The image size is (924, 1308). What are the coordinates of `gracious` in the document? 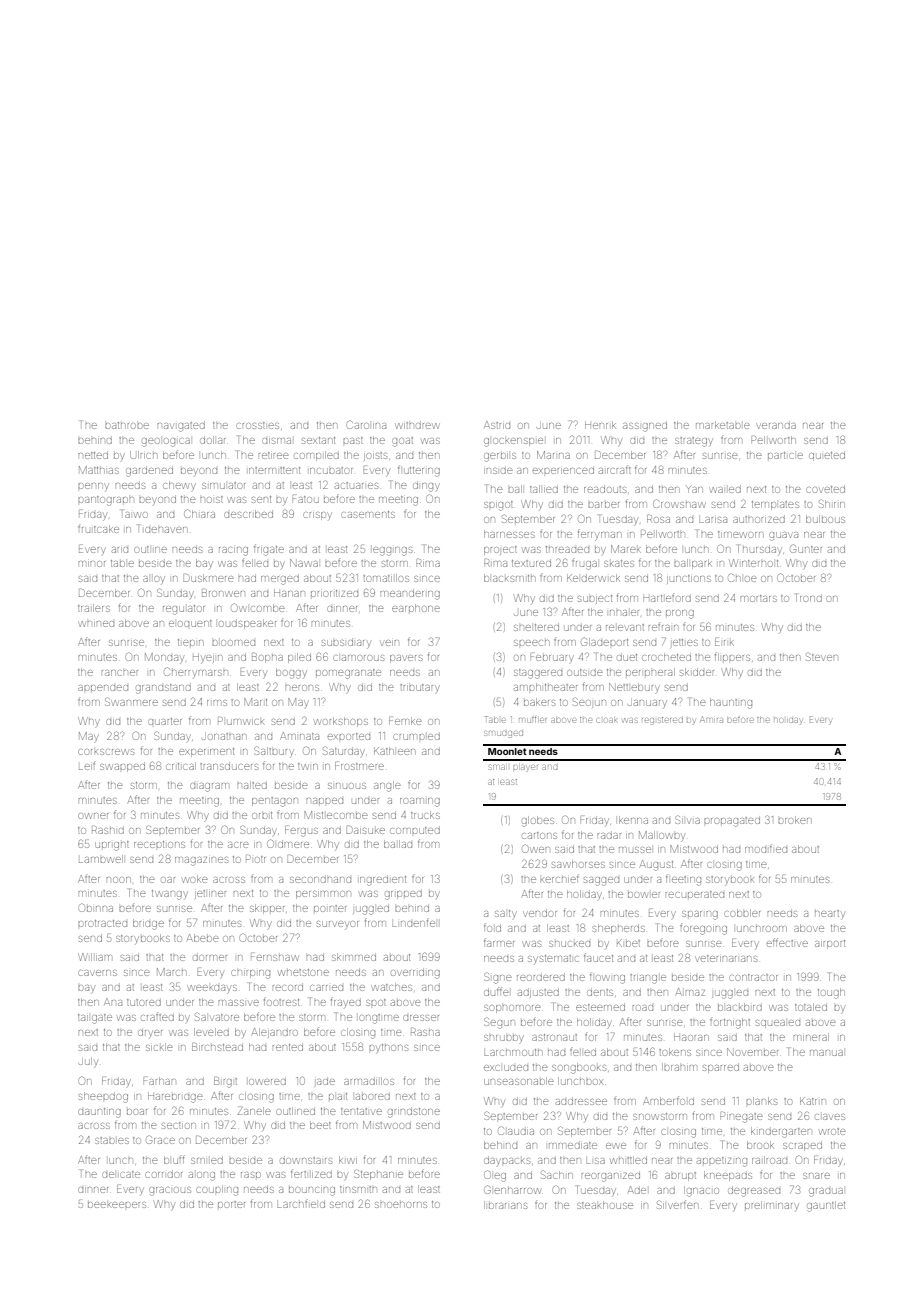 It's located at (170, 1191).
